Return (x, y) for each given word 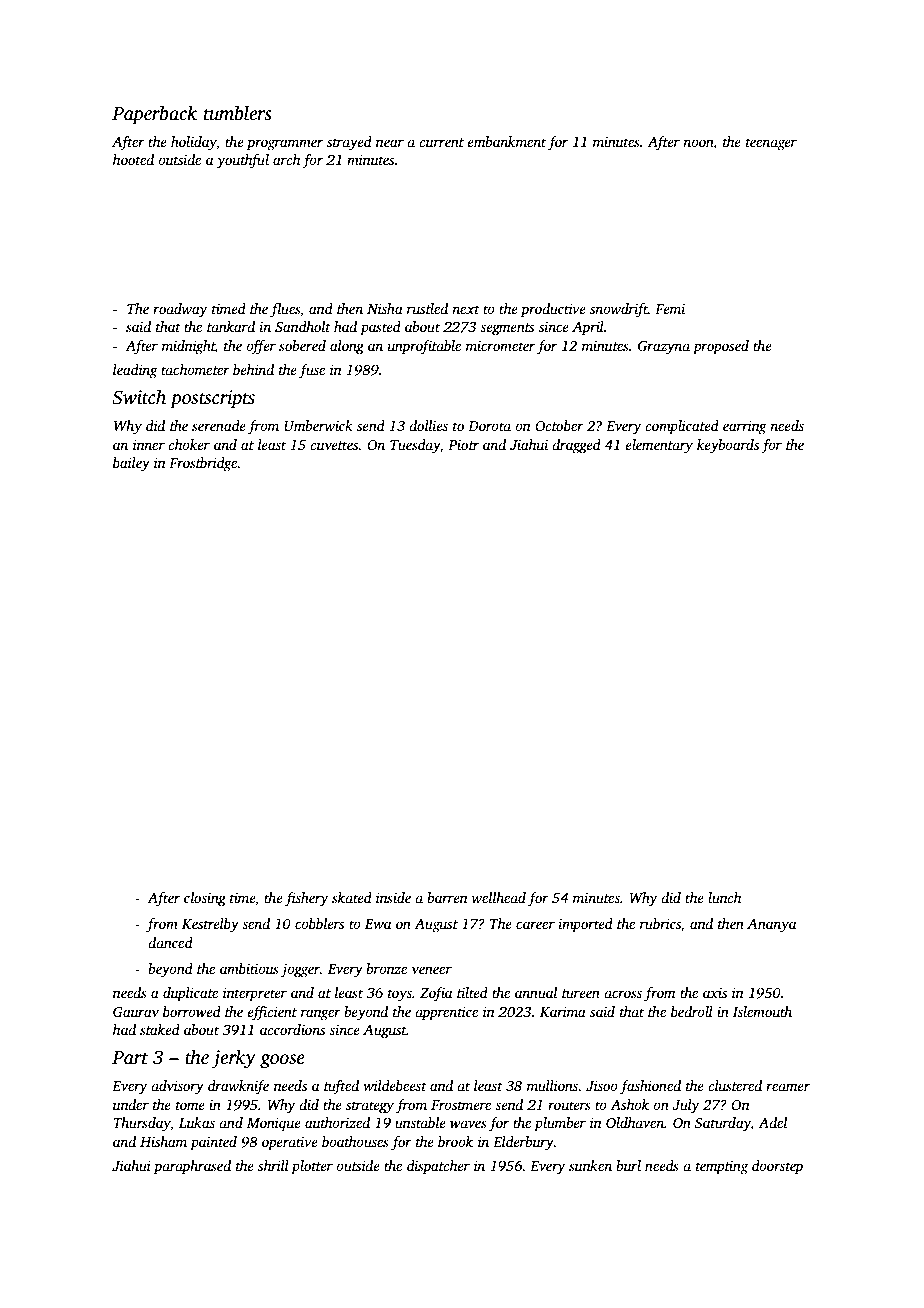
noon (698, 143)
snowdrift (619, 310)
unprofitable (424, 347)
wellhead (499, 897)
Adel (772, 1122)
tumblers (238, 113)
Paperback (154, 115)
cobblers (319, 923)
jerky (234, 1059)
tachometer (195, 369)
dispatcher (438, 1167)
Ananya (771, 926)
